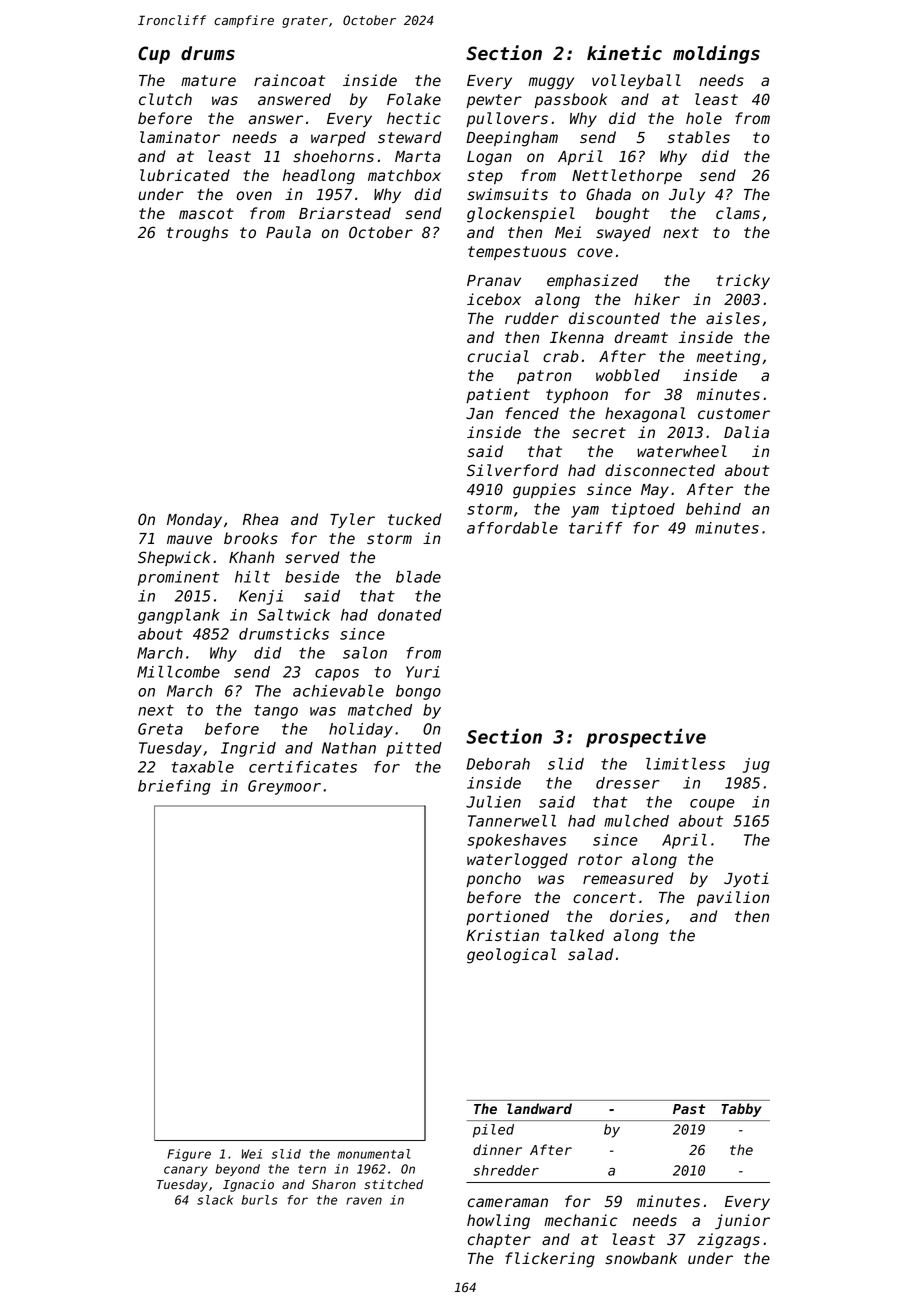 The height and width of the image is (1316, 908). I want to click on Deborah, so click(498, 764).
